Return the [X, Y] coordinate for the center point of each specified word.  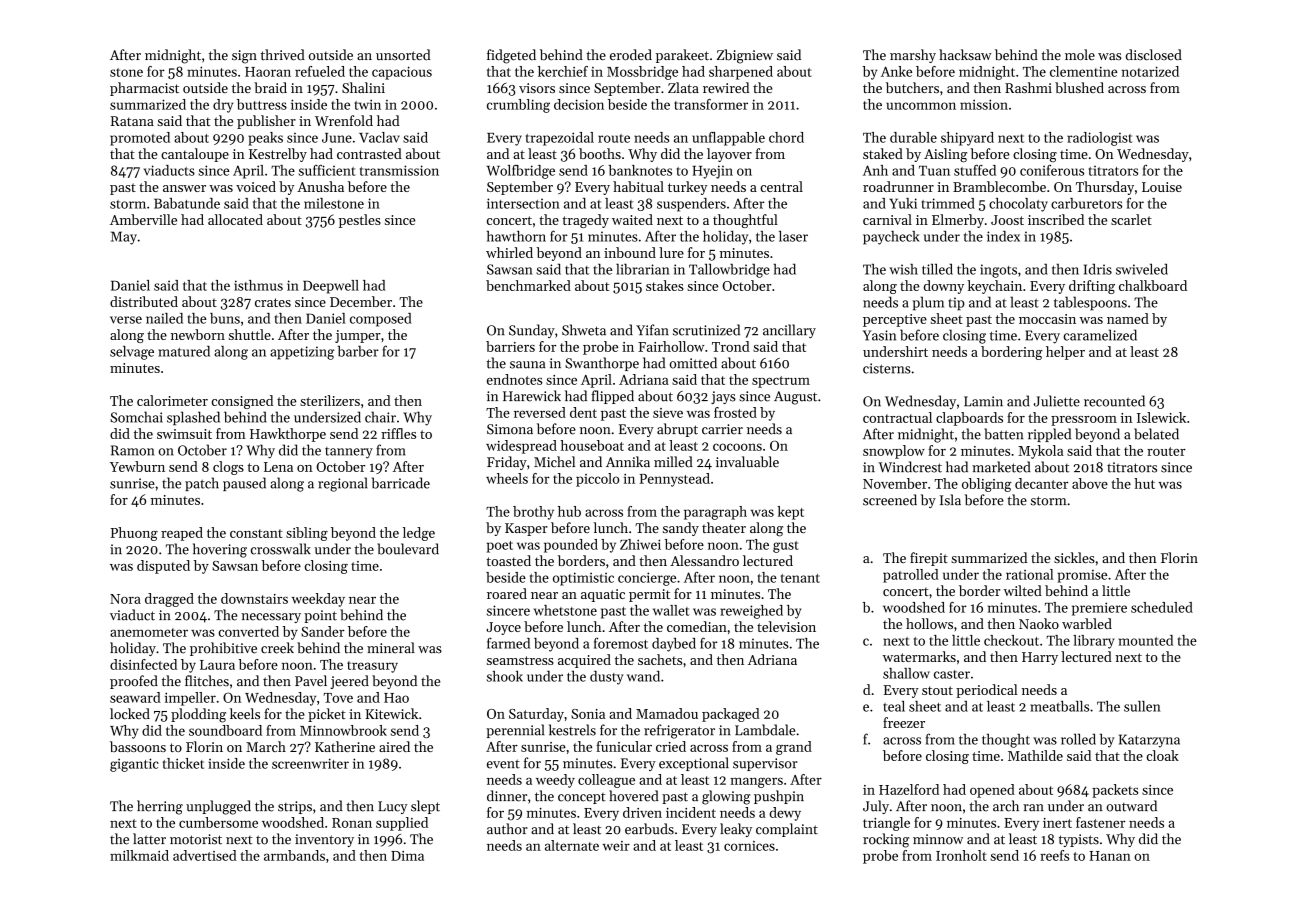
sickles [1074, 557]
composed [381, 320]
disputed [163, 567]
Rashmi [1028, 87]
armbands [294, 855]
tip [956, 303]
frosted [735, 412]
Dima [407, 856]
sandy [681, 529]
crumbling [518, 106]
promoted [140, 139]
